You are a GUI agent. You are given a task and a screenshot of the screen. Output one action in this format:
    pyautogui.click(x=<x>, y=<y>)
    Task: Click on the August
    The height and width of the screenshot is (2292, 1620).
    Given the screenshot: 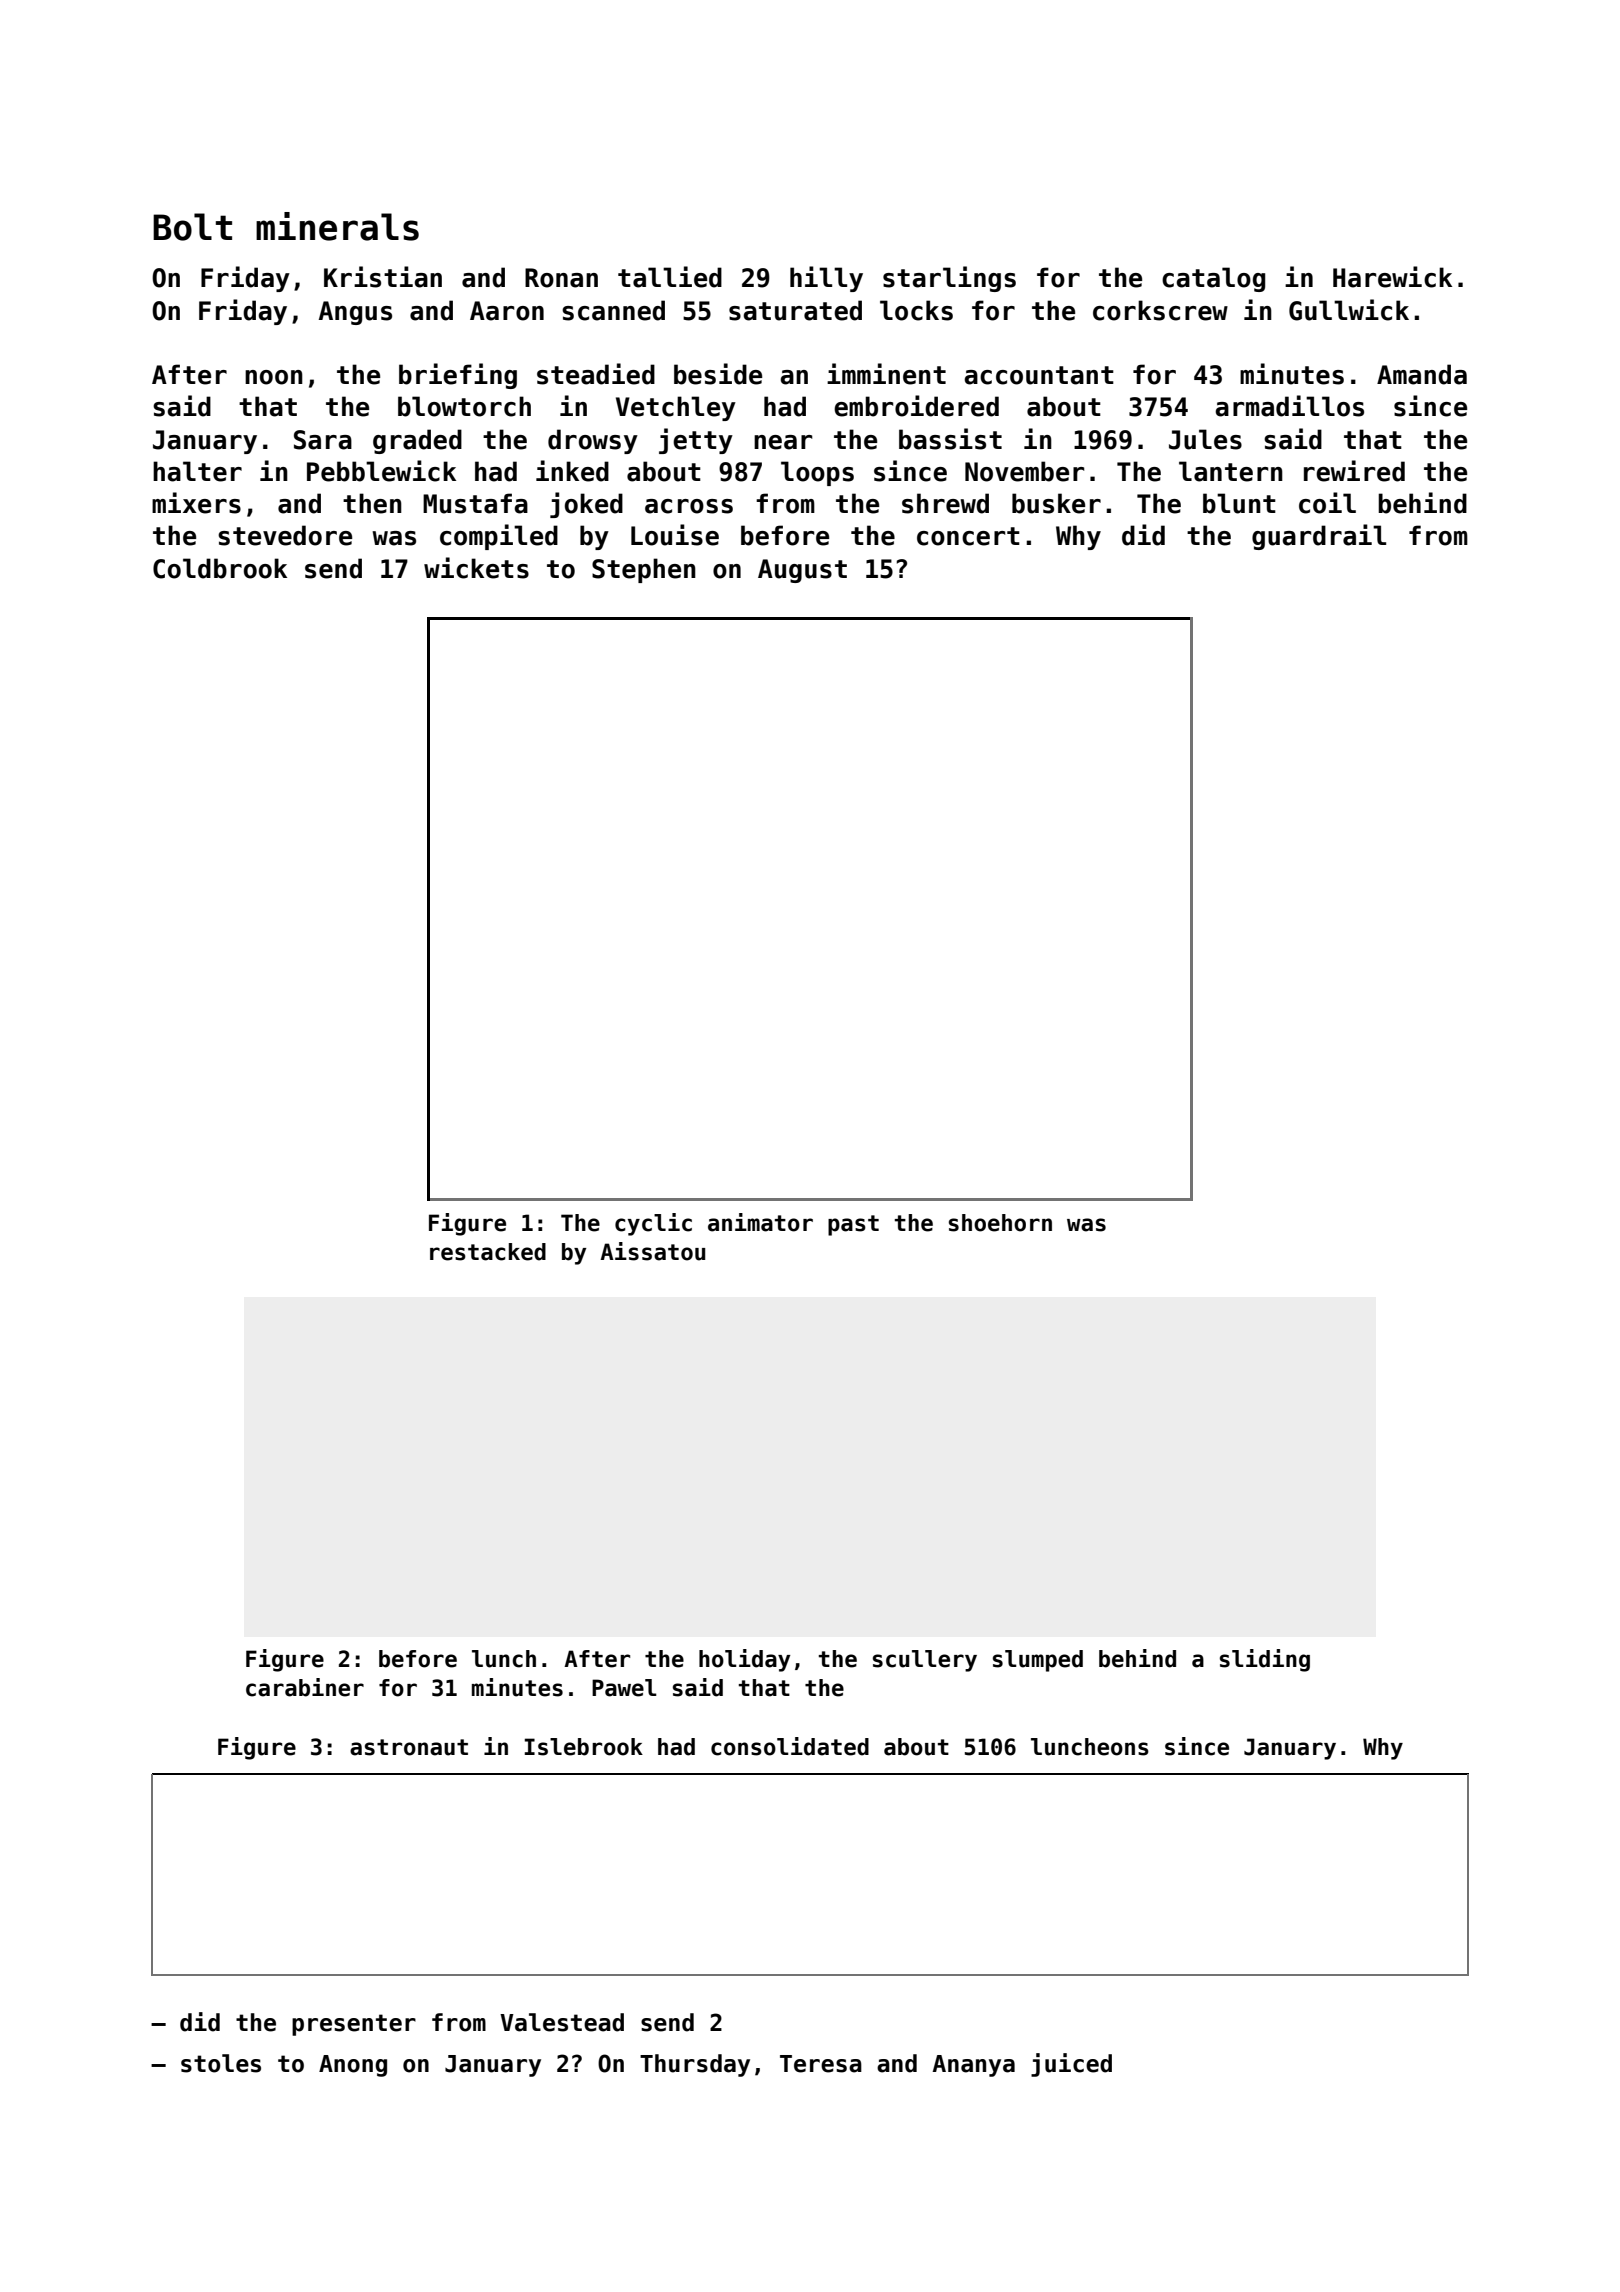 What is the action you would take?
    pyautogui.click(x=802, y=571)
